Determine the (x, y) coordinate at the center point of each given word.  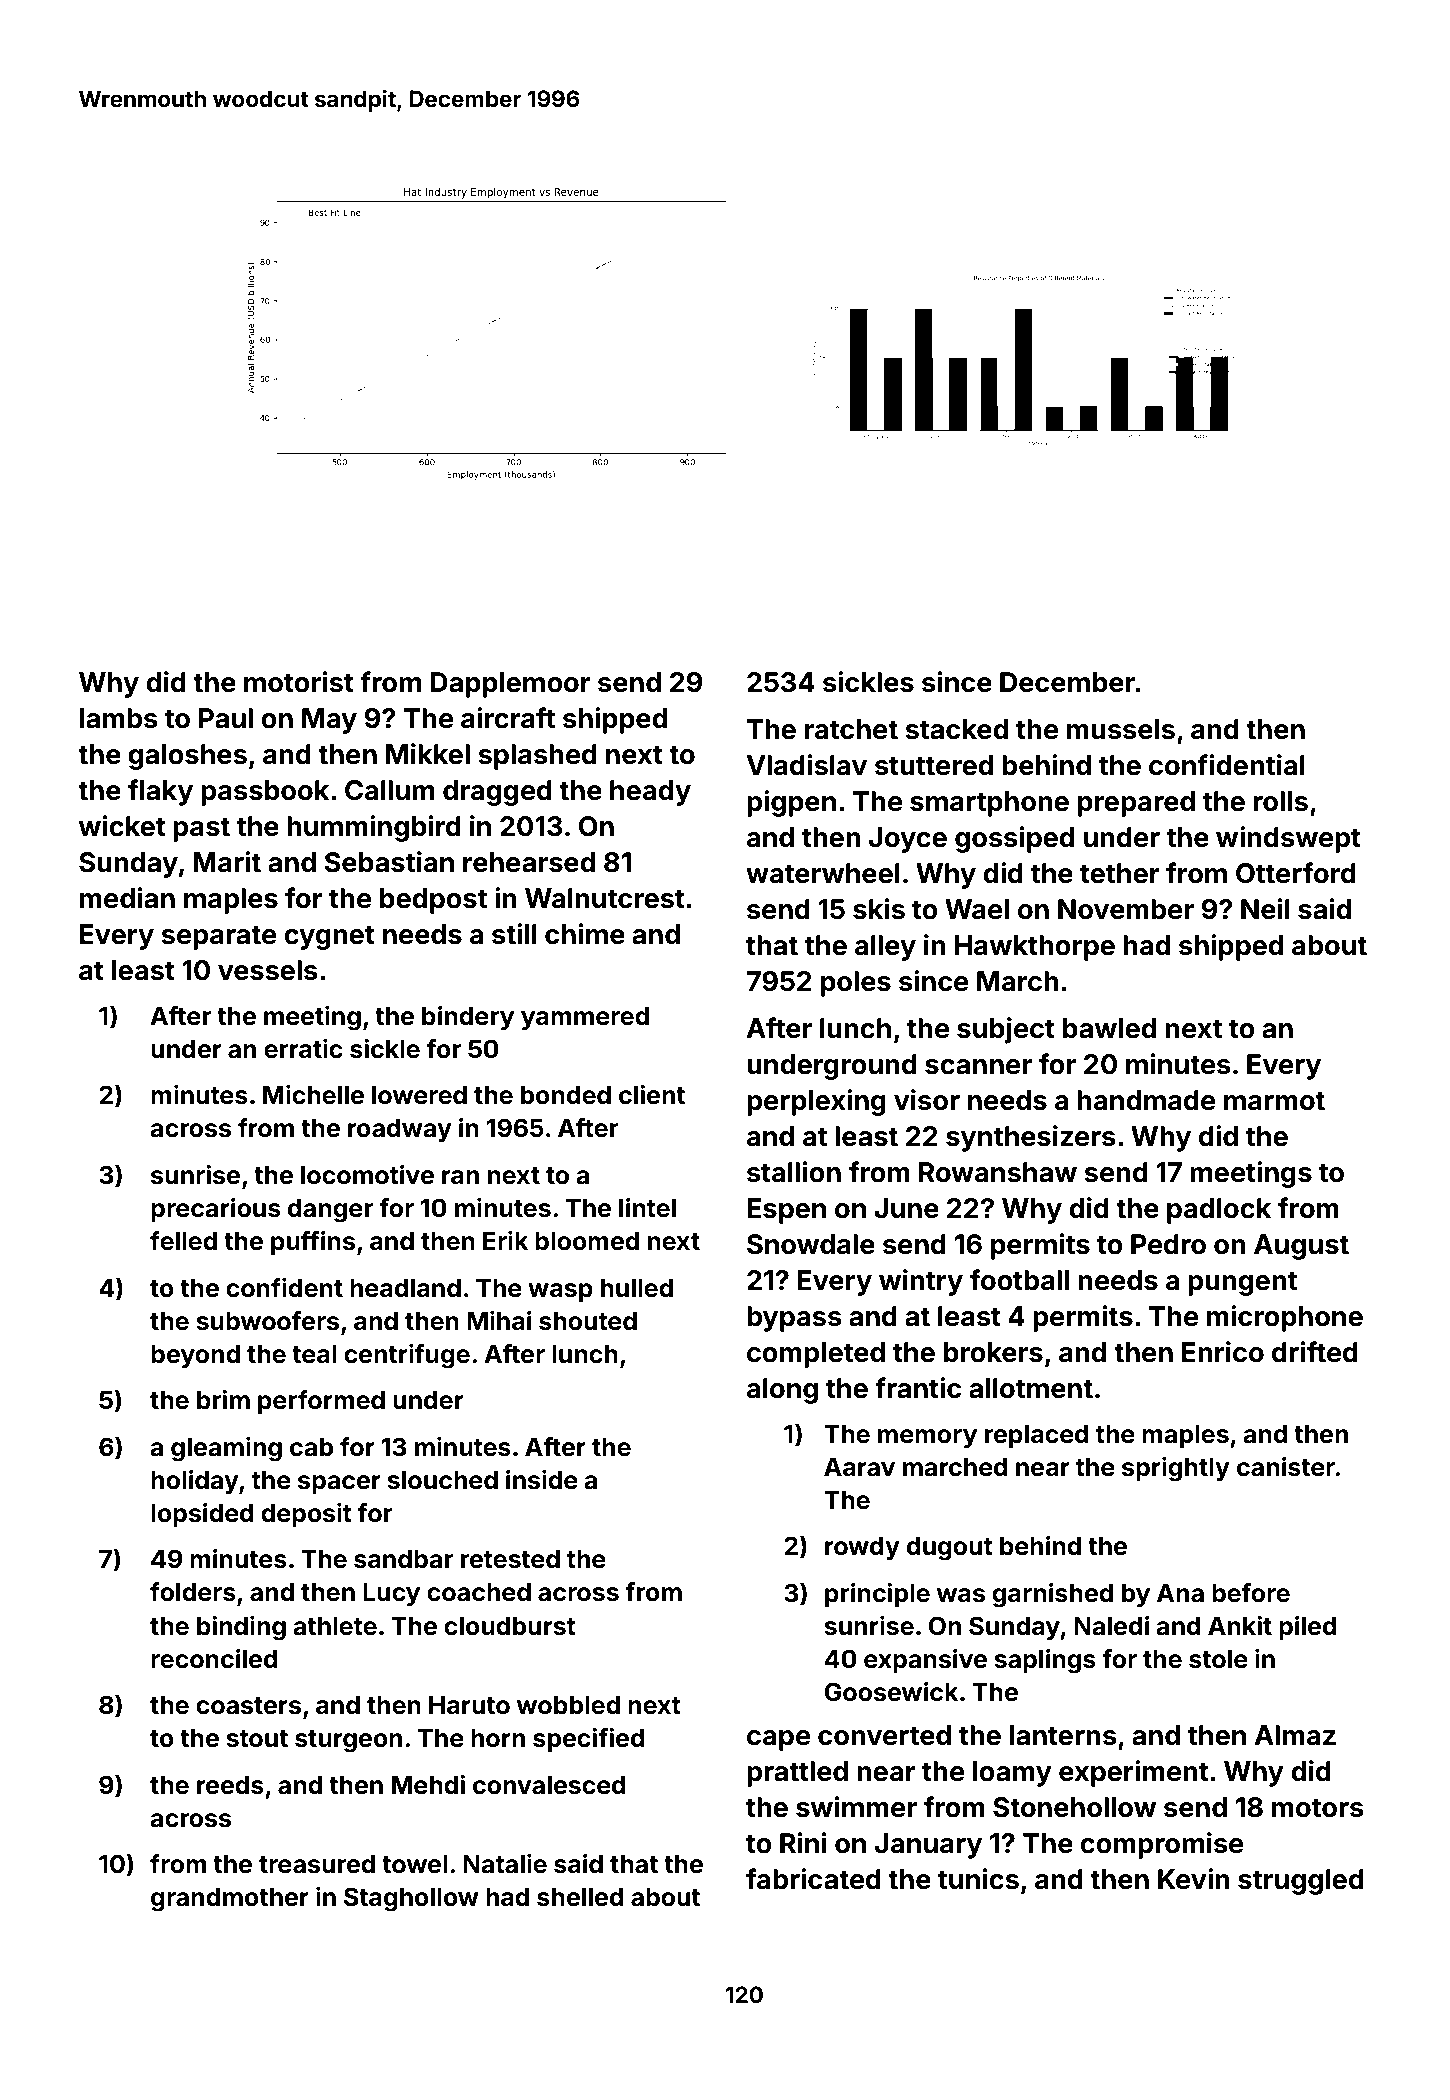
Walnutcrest (605, 898)
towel (415, 1864)
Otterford (1296, 873)
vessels (268, 970)
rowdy (862, 1548)
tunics (978, 1879)
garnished (1052, 1595)
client (652, 1095)
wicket (122, 826)
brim (223, 1399)
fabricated (813, 1879)
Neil (1265, 909)
